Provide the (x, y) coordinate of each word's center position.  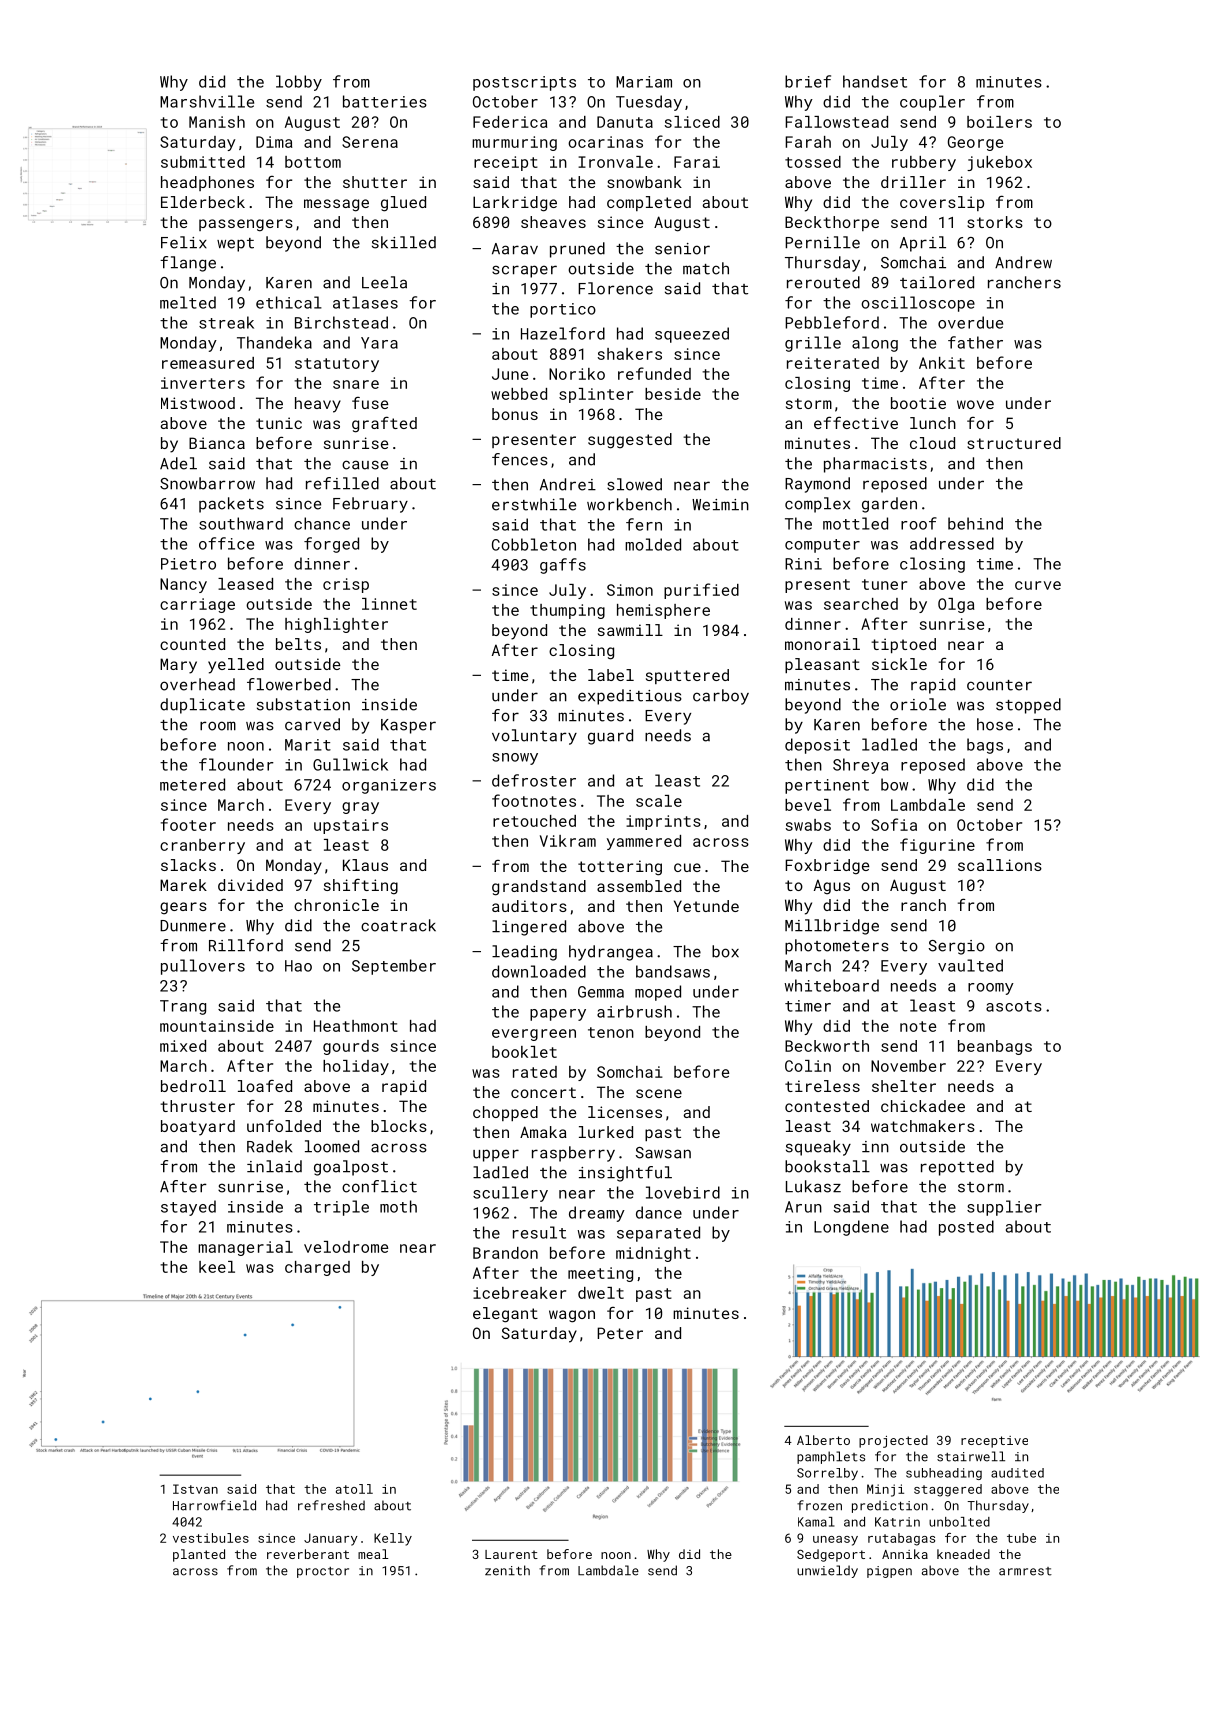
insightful (625, 1174)
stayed (188, 1208)
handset (875, 81)
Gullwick (350, 764)
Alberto (823, 1440)
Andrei (568, 484)
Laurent (511, 1554)
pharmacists (875, 465)
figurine (937, 846)
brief (808, 81)
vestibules (211, 1538)
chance (322, 523)
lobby (299, 83)
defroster (534, 780)
